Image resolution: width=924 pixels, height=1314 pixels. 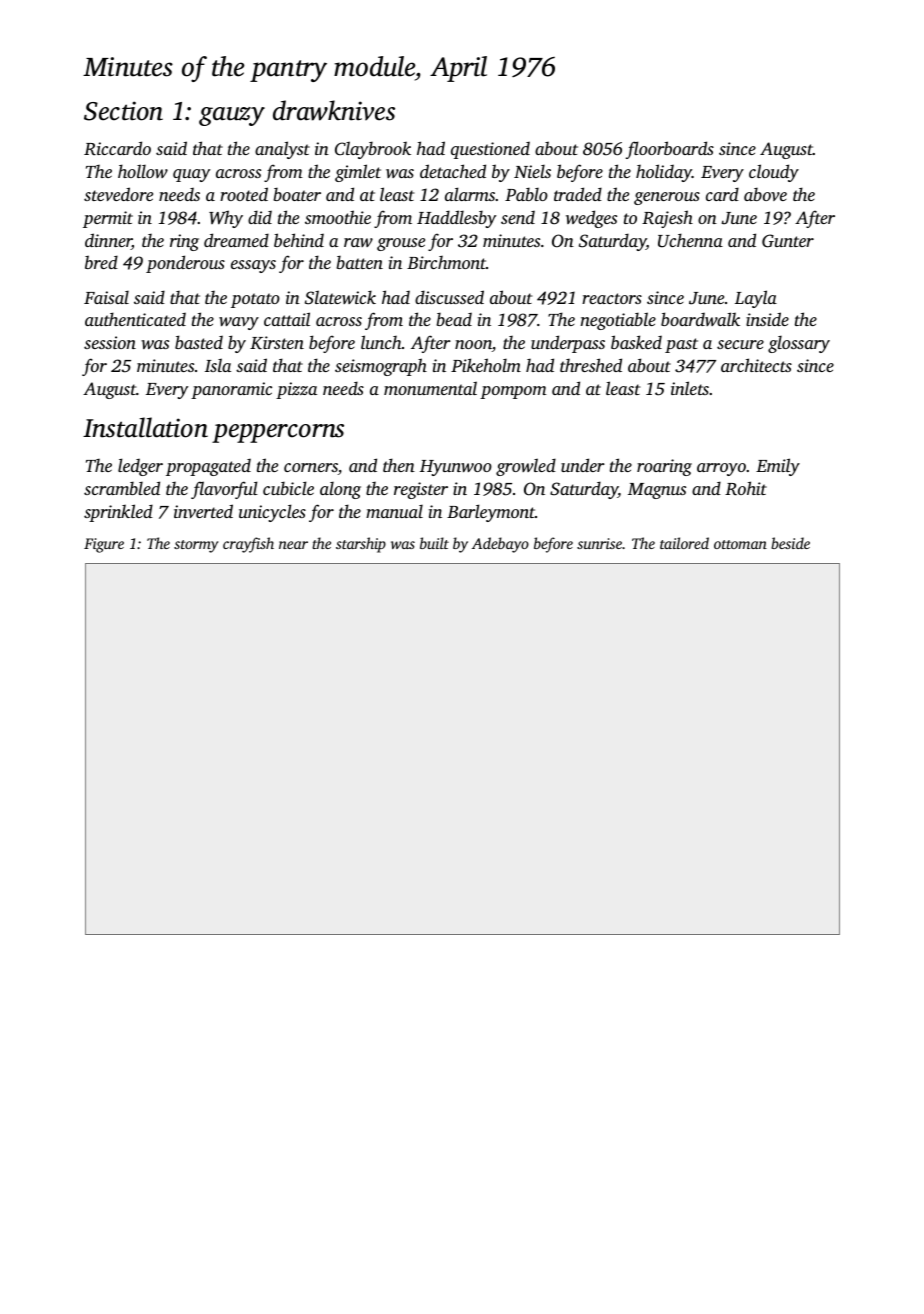 What do you see at coordinates (199, 342) in the page?
I see `basted` at bounding box center [199, 342].
